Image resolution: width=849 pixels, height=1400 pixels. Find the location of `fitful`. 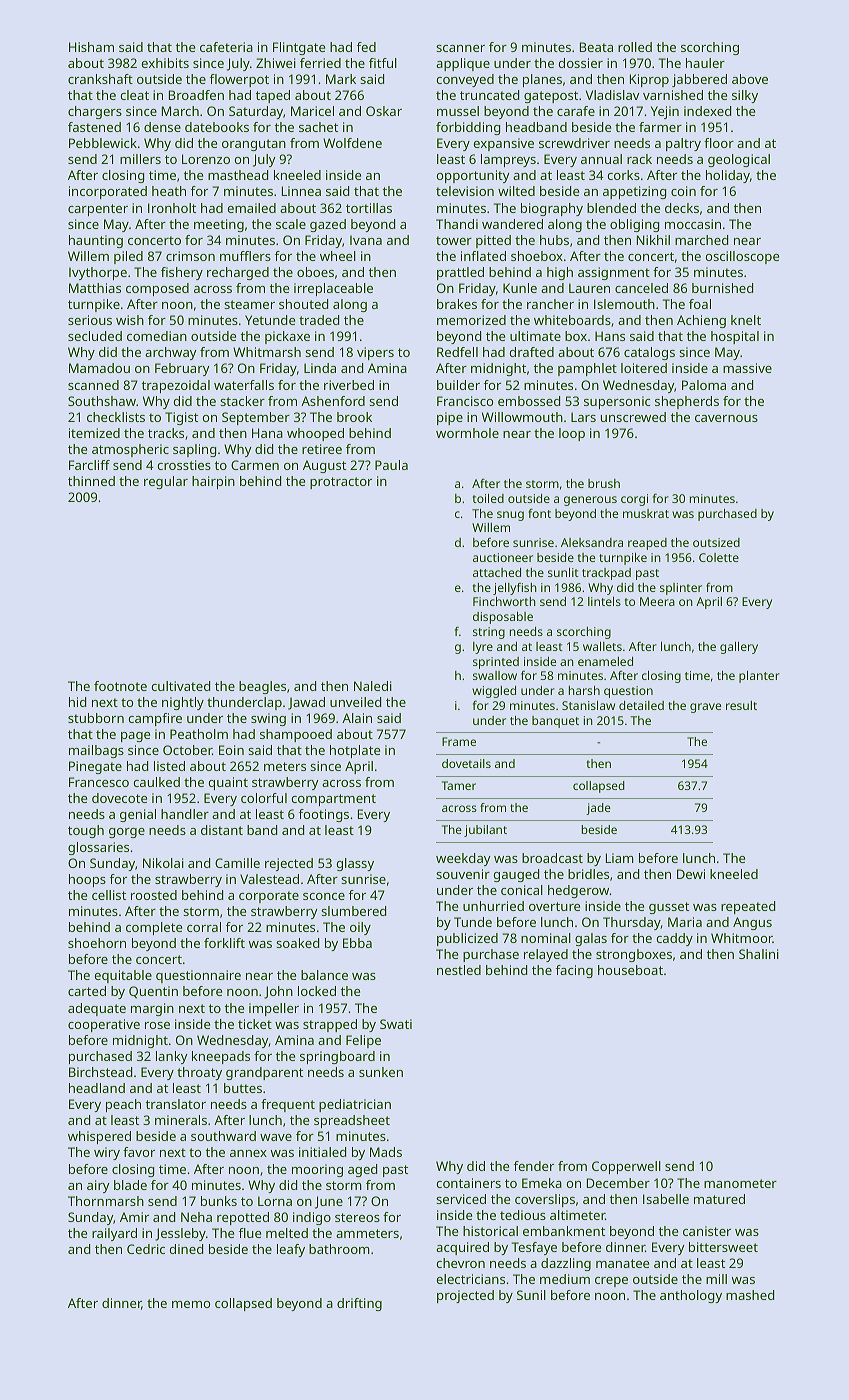

fitful is located at coordinates (383, 63).
